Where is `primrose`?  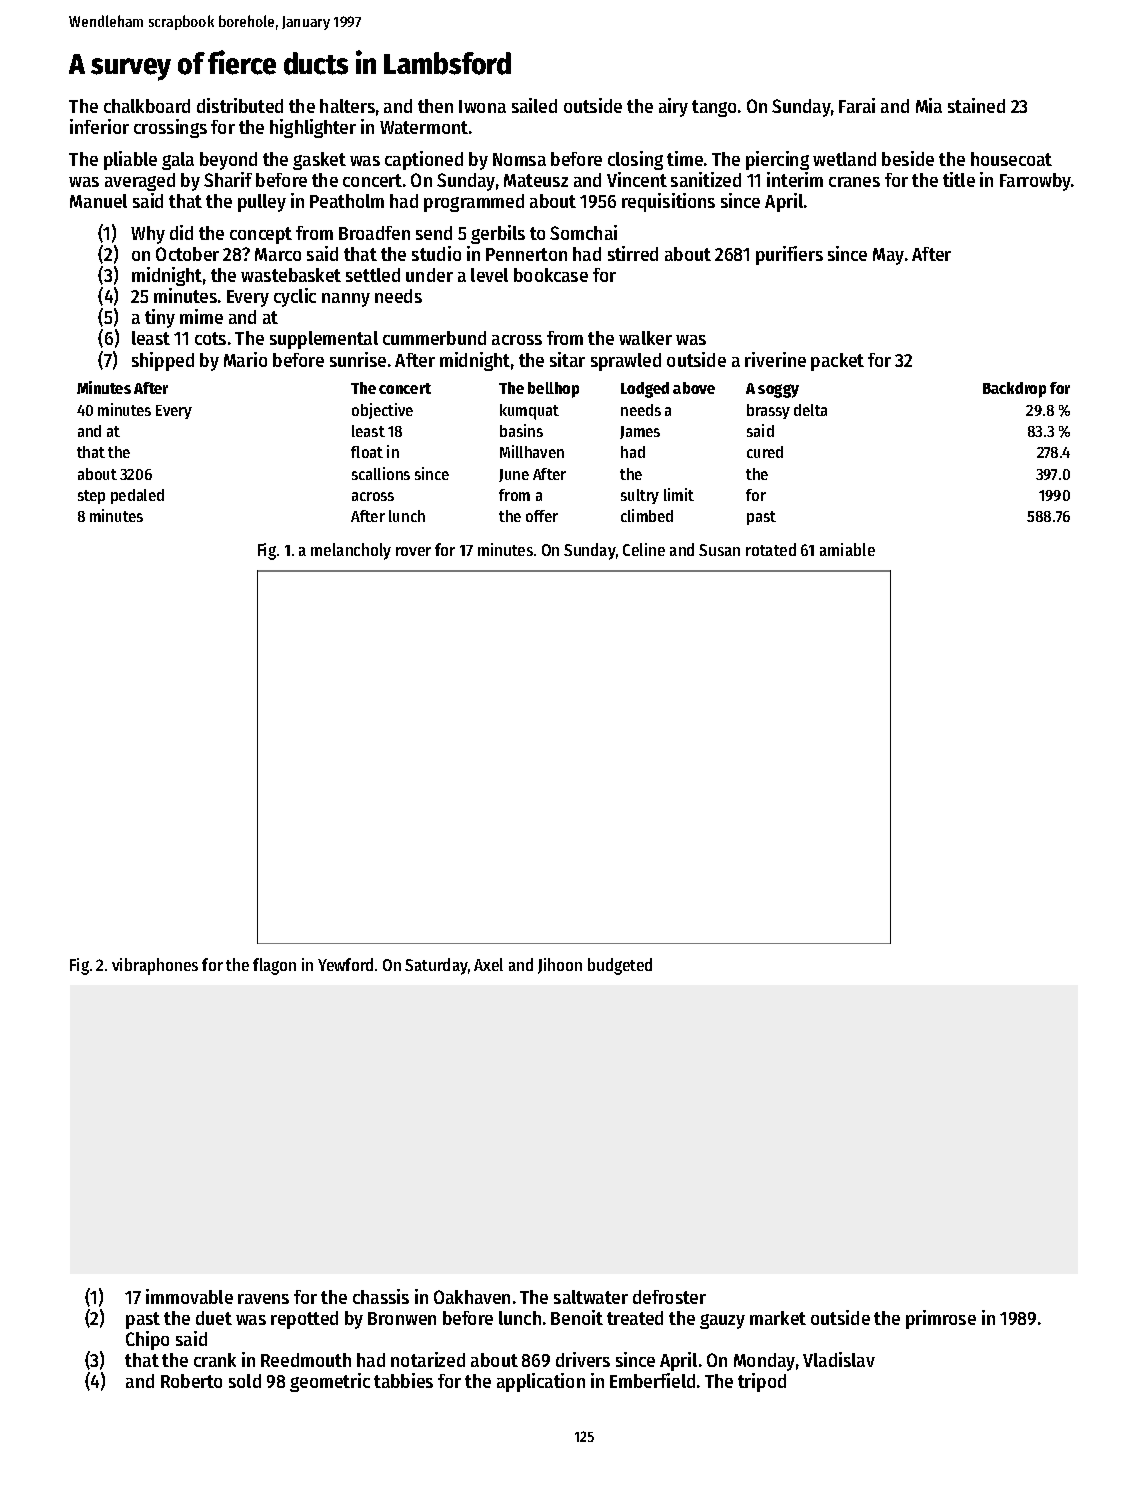
primrose is located at coordinates (941, 1319).
